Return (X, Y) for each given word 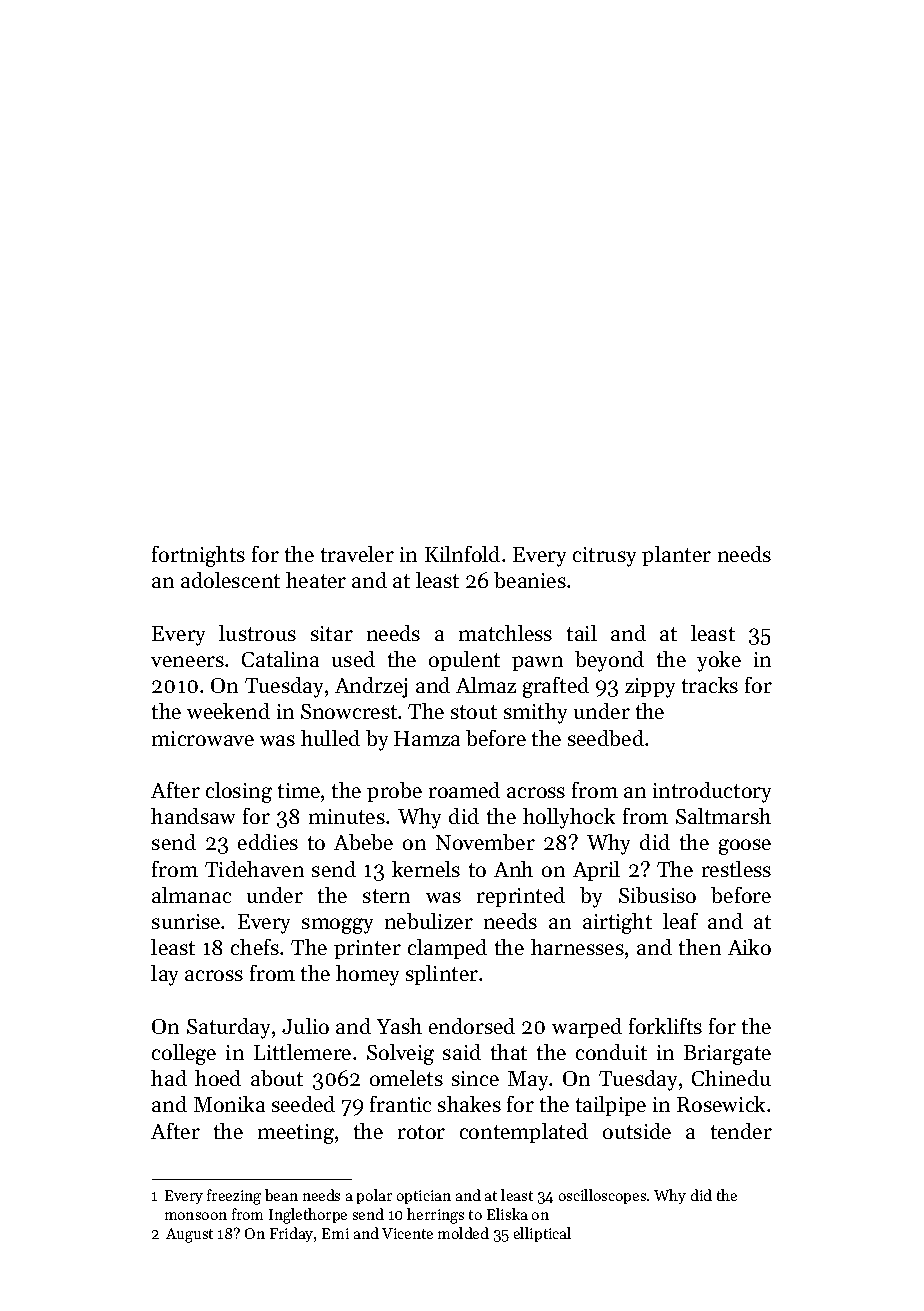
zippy (650, 688)
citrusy (604, 557)
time (299, 790)
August (189, 1235)
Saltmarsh (723, 816)
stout (474, 712)
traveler (357, 554)
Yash (399, 1026)
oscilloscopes (602, 1196)
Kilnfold (462, 554)
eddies (268, 842)
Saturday (228, 1028)
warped (587, 1028)
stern (386, 896)
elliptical (542, 1234)
